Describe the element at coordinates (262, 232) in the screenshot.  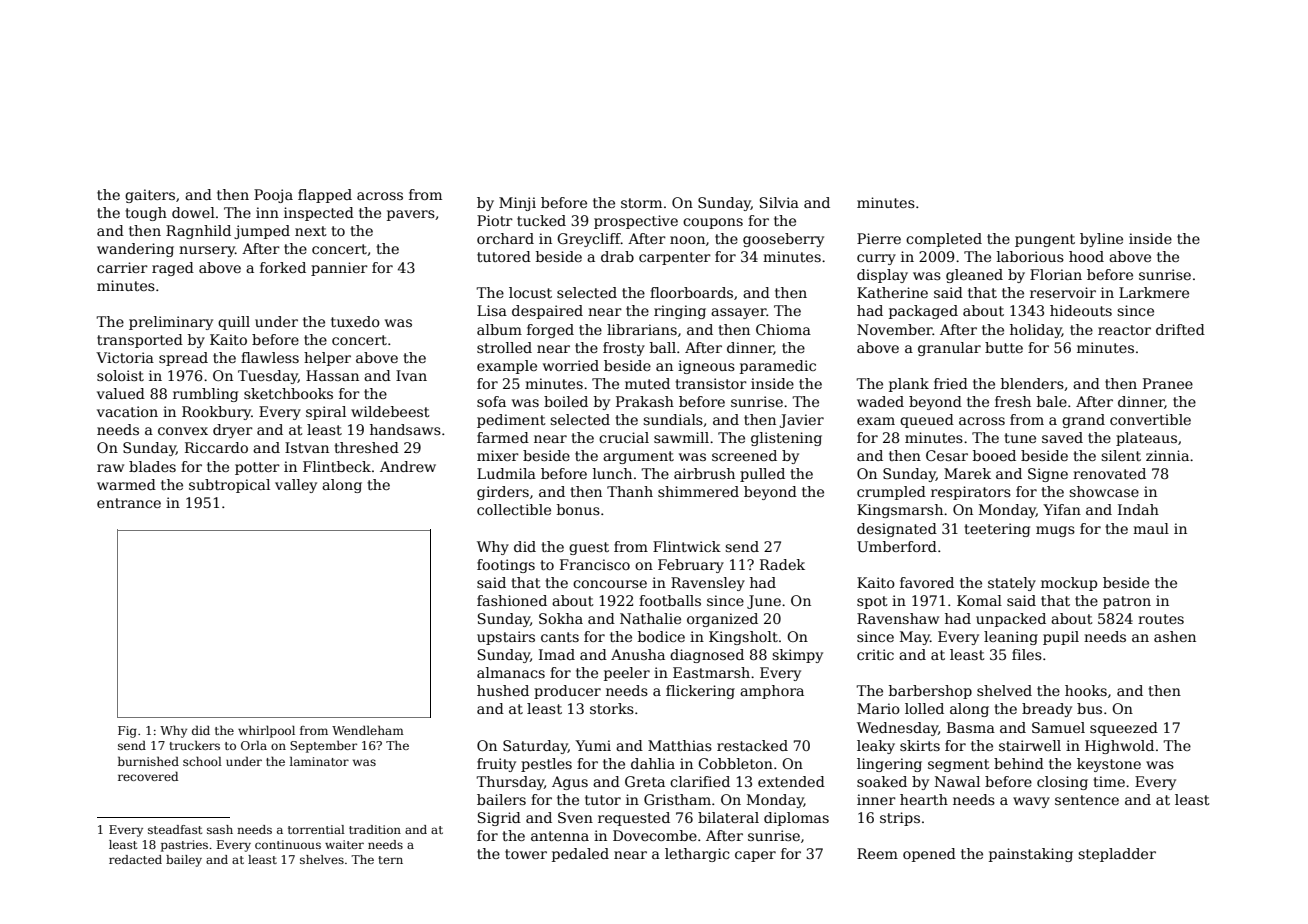
I see `jumped` at that location.
